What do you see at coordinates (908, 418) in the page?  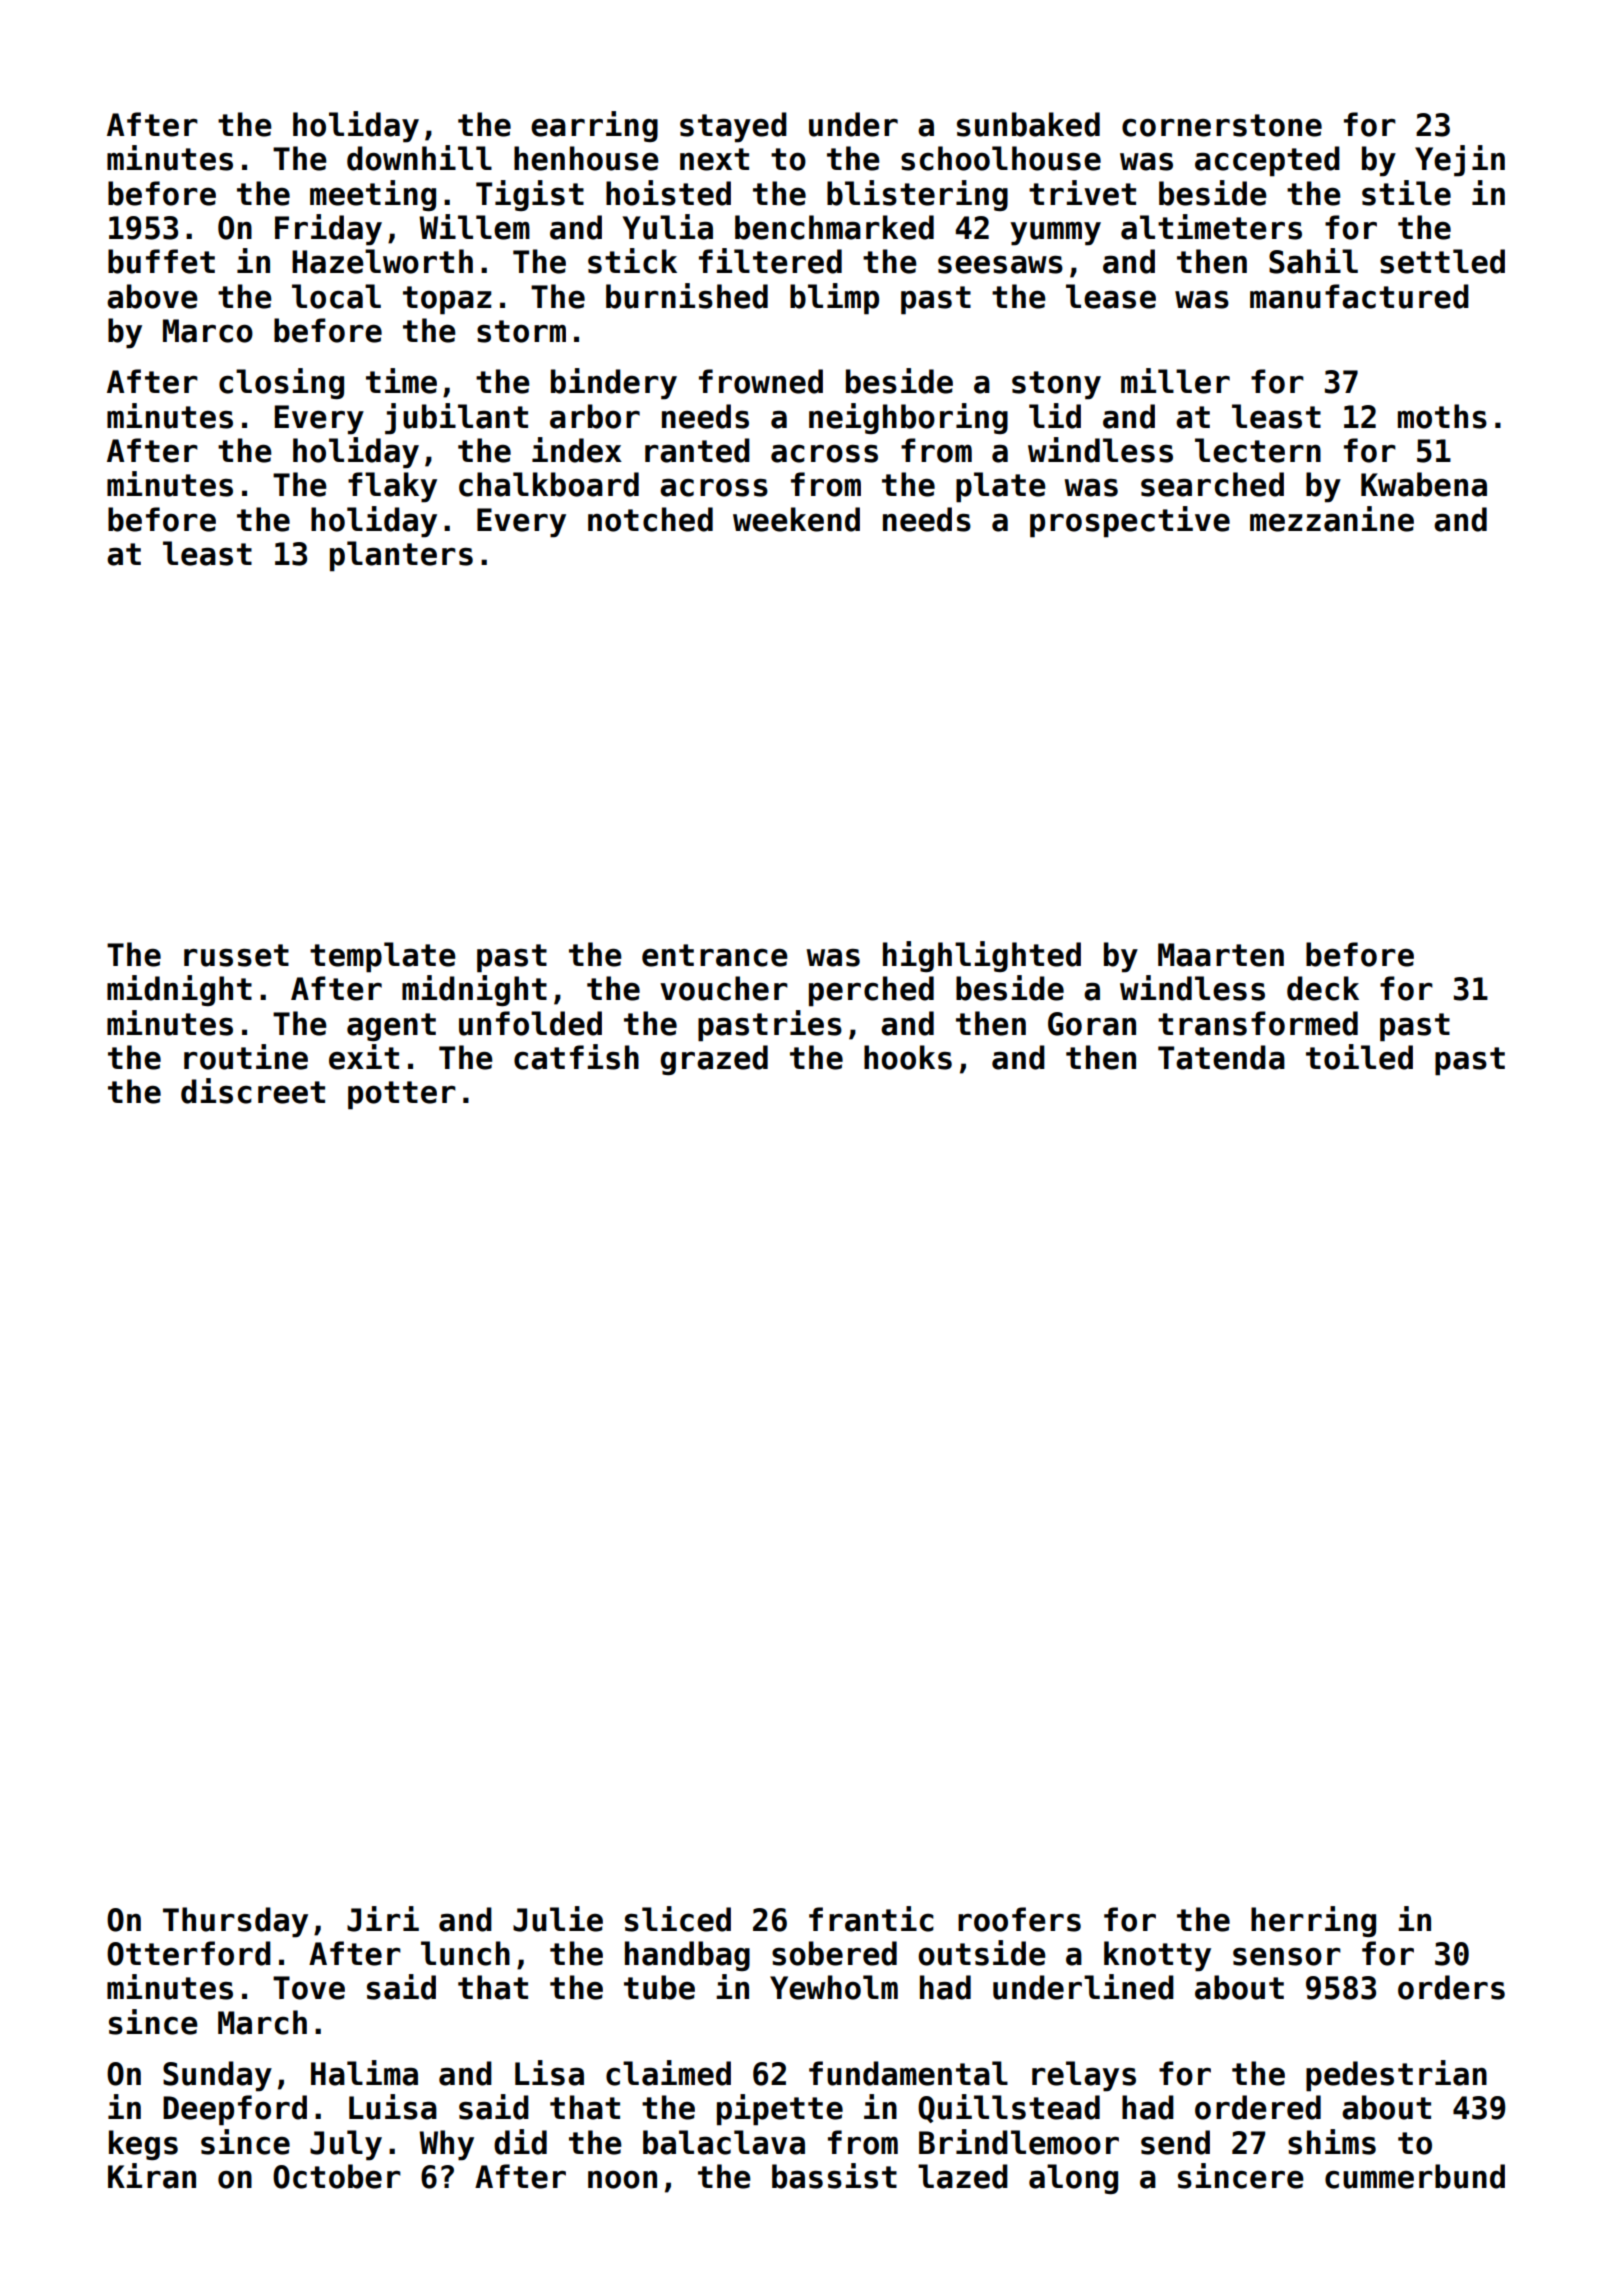 I see `neighboring` at bounding box center [908, 418].
